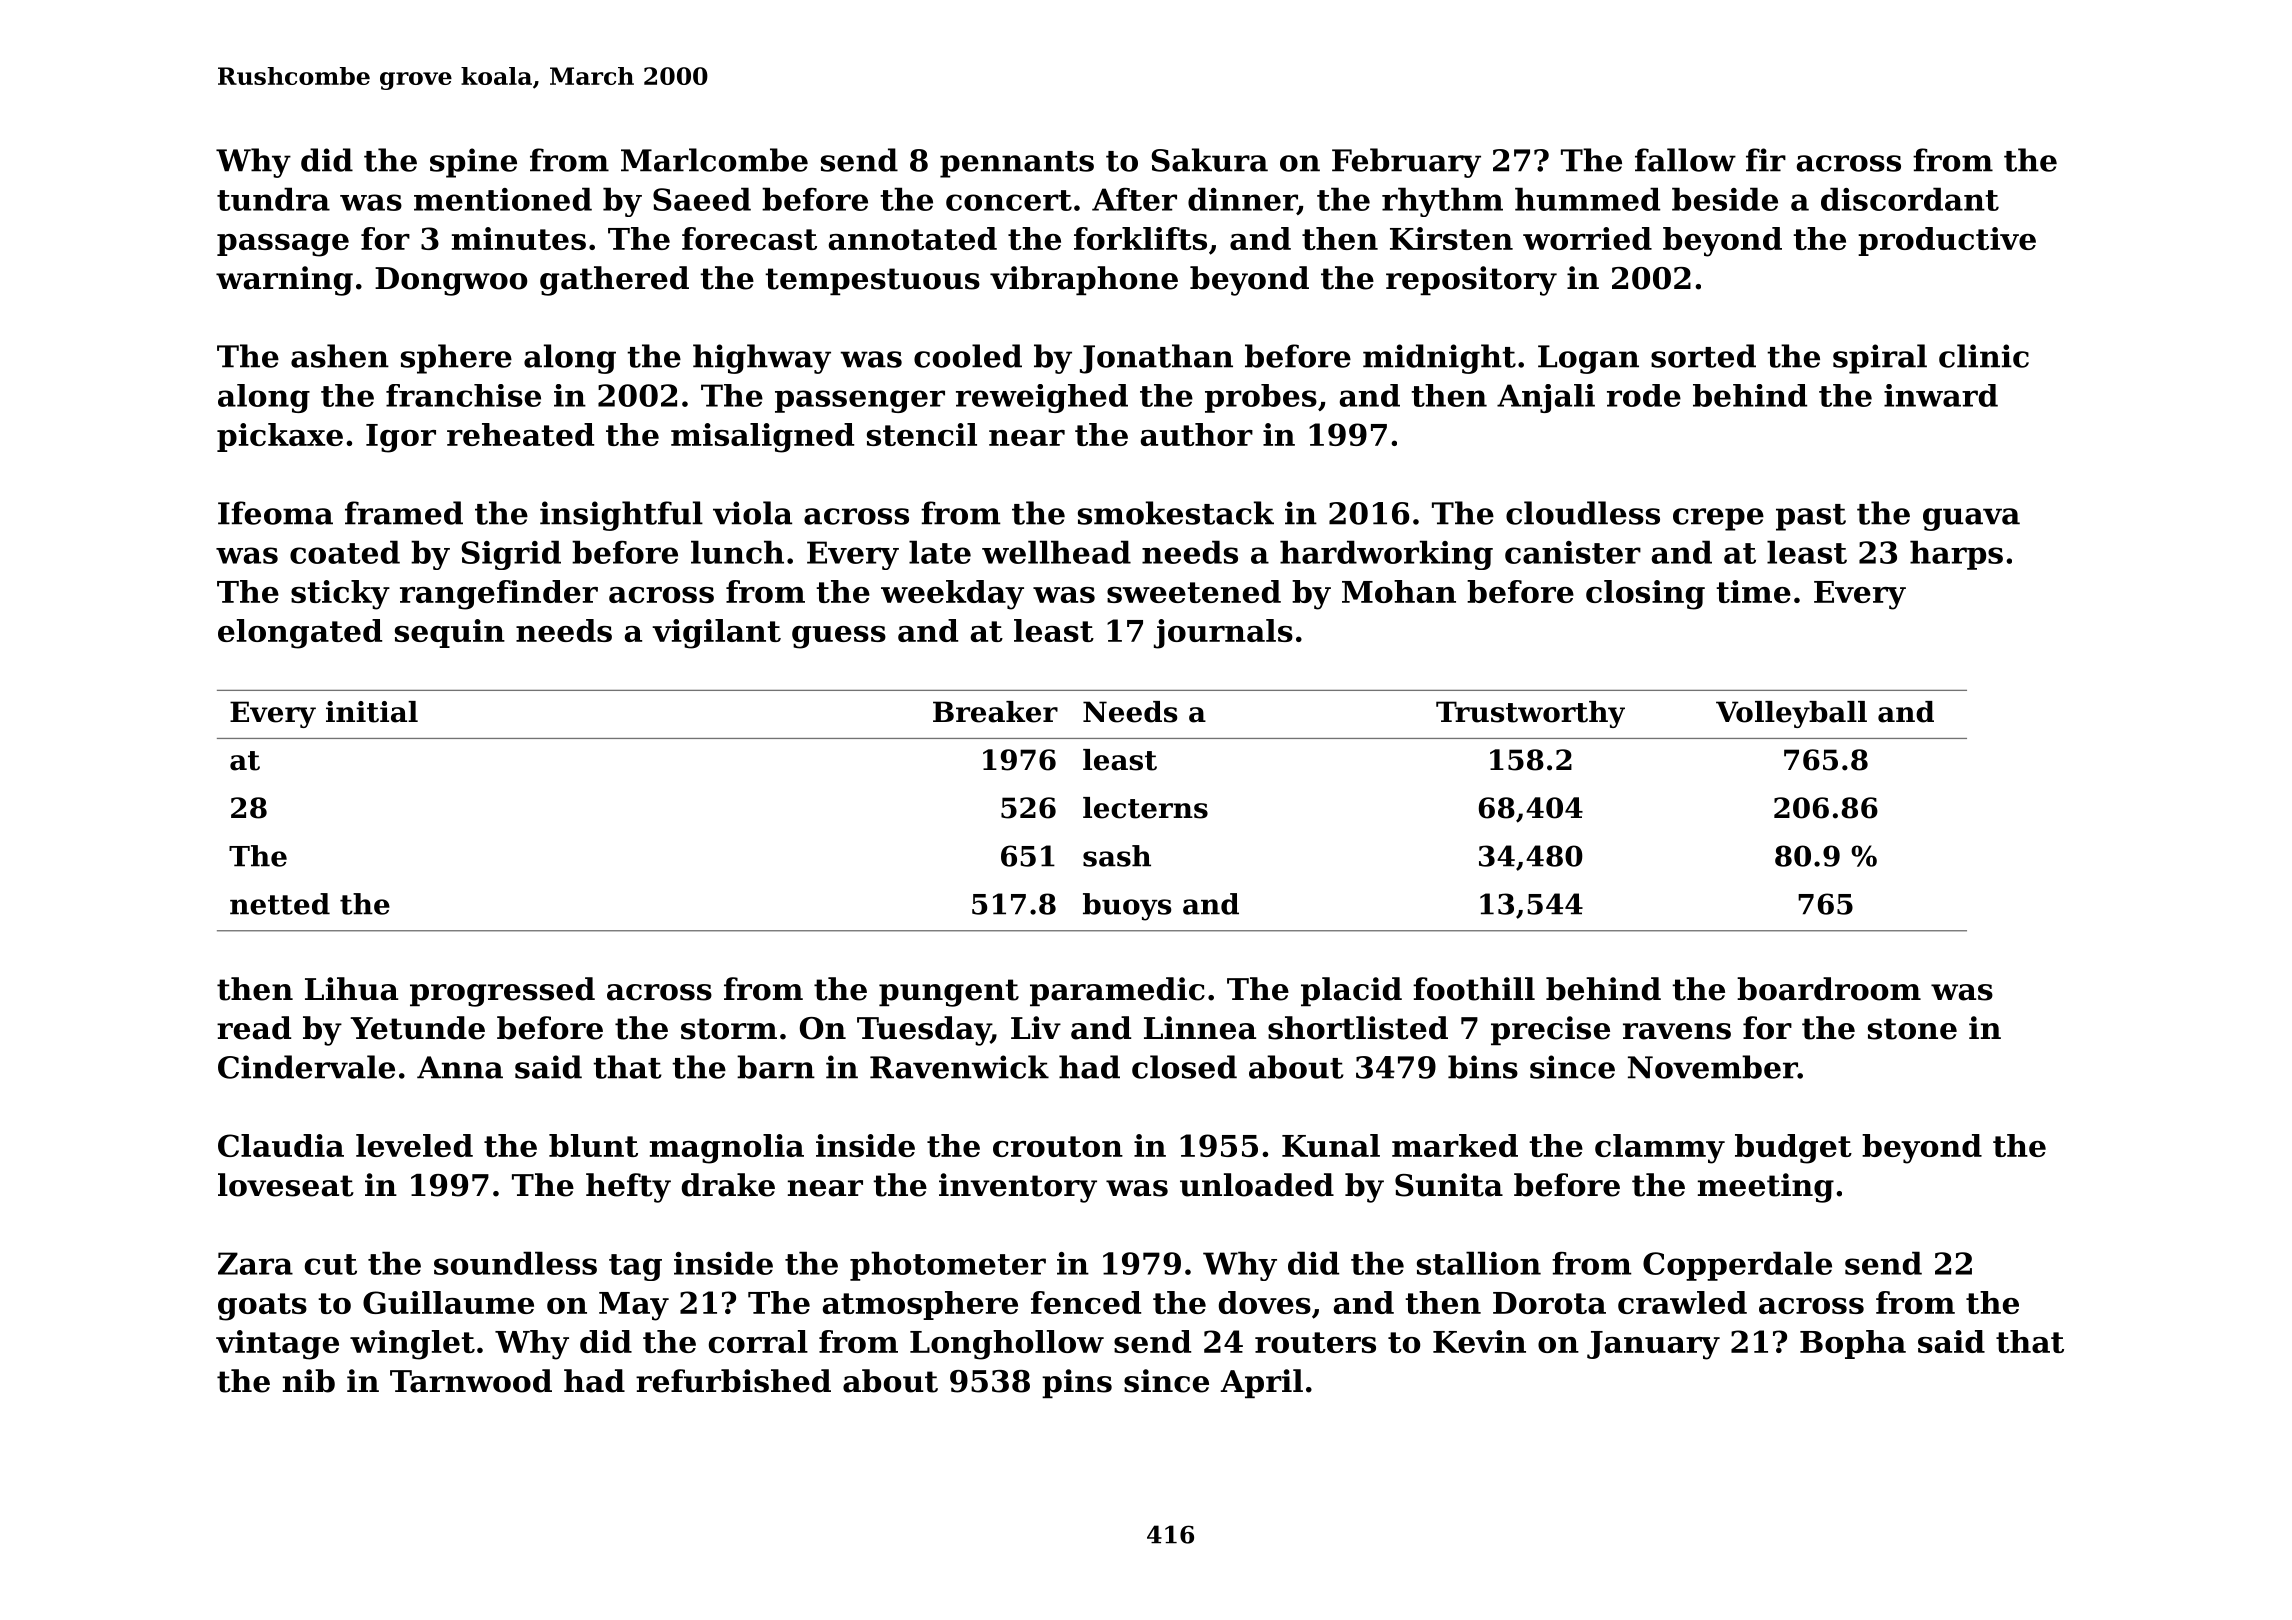  Describe the element at coordinates (1947, 241) in the image. I see `productive` at that location.
